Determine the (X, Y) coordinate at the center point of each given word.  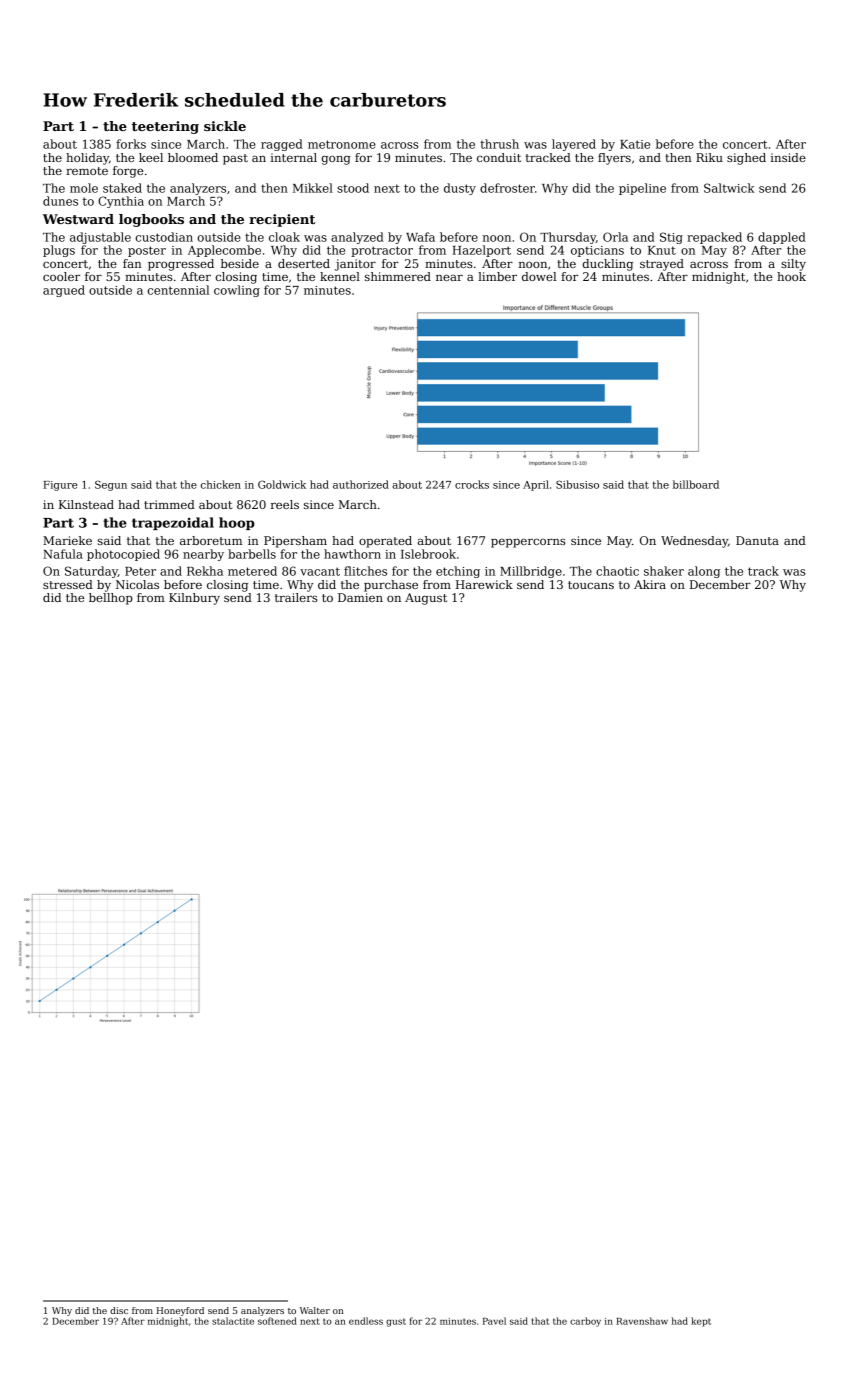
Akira (650, 584)
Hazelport (481, 251)
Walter (315, 1310)
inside (788, 157)
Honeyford (180, 1311)
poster (147, 251)
